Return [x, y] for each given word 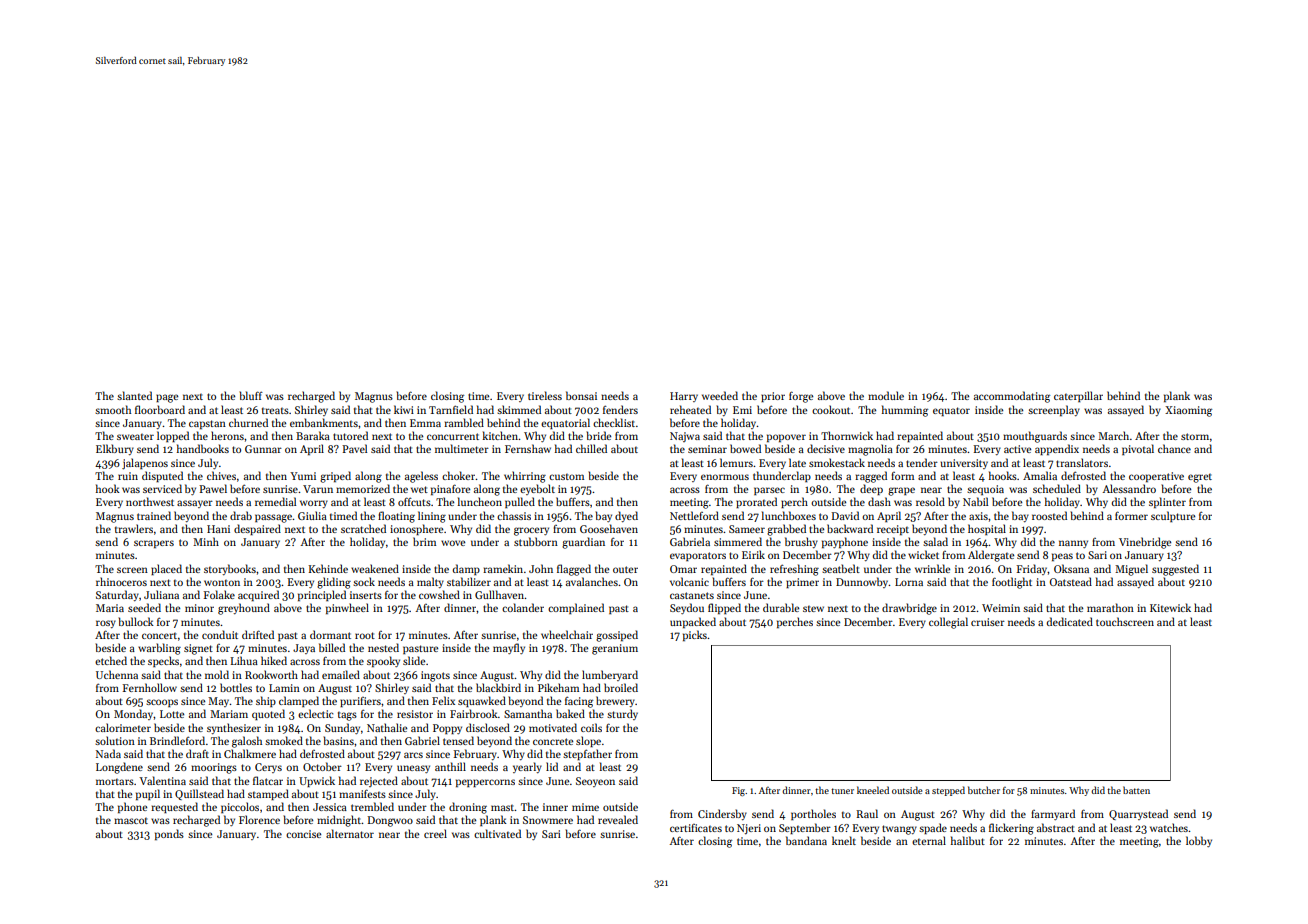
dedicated [1070, 621]
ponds [169, 834]
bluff [251, 395]
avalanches [592, 581]
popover [786, 438]
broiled [621, 687]
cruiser [988, 622]
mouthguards [1035, 437]
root [365, 635]
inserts [366, 595]
